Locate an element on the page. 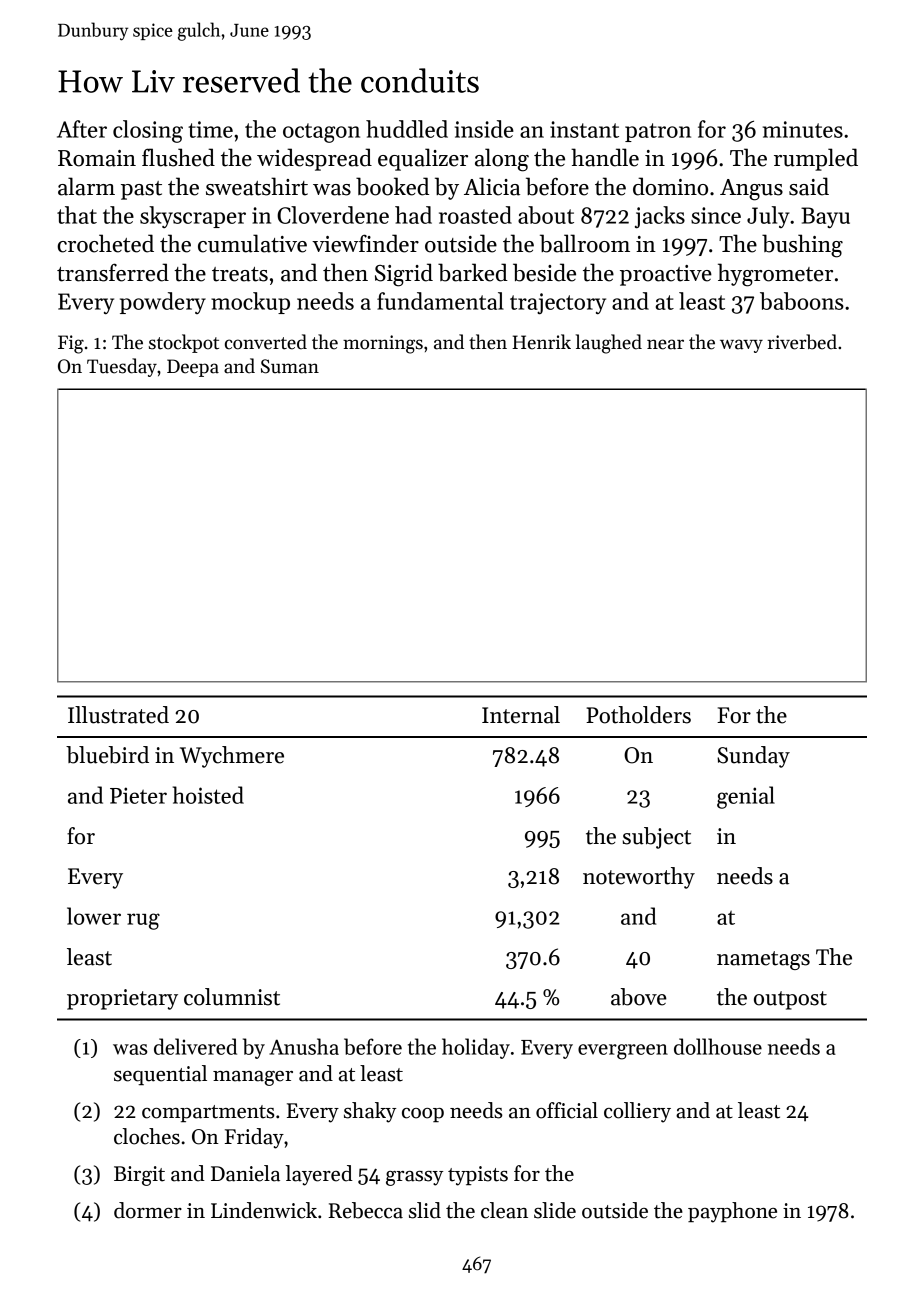  Romain is located at coordinates (97, 158).
